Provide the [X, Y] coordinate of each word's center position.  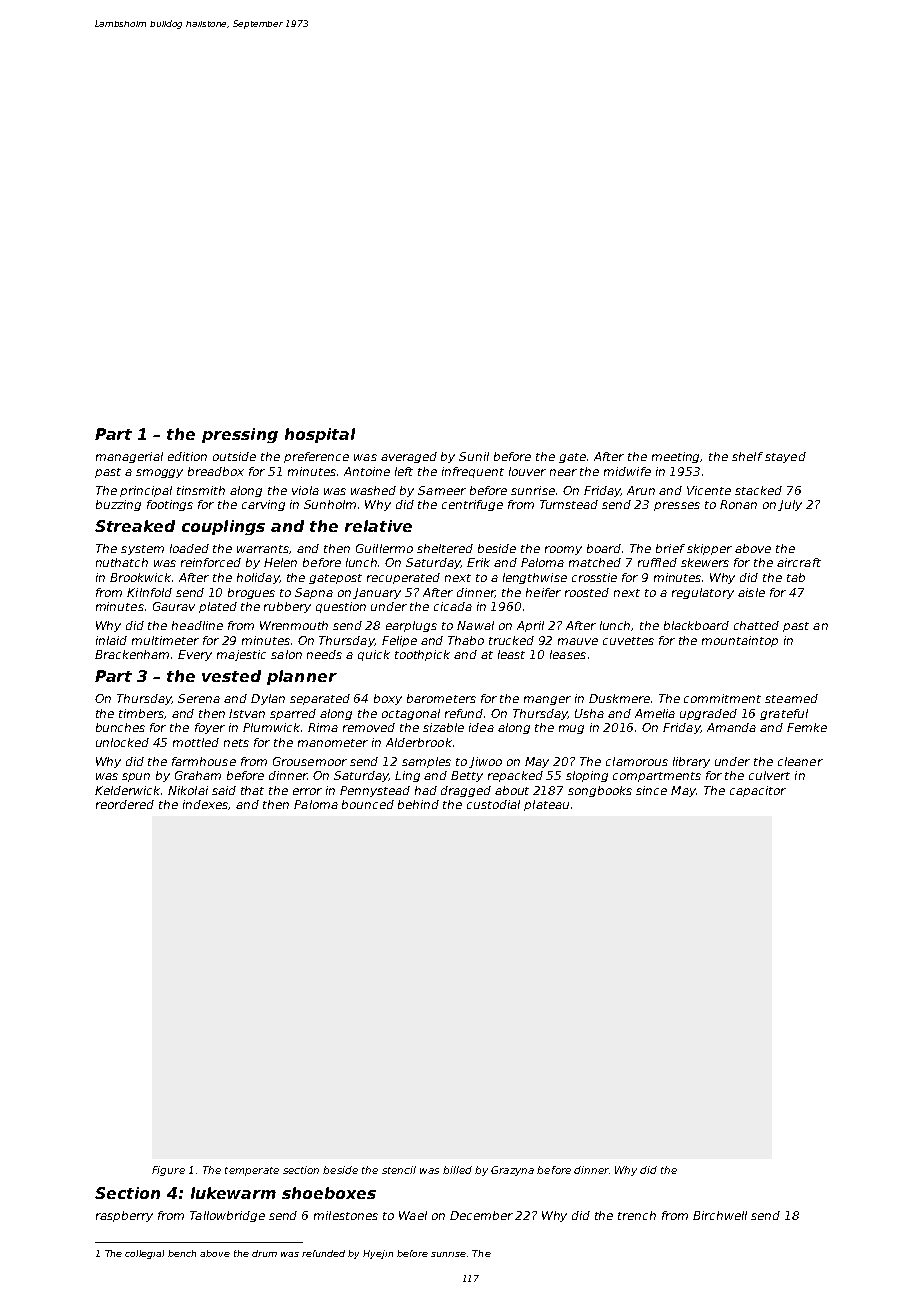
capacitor [758, 791]
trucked [511, 640]
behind [418, 804]
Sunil [474, 456]
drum [264, 1253]
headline [197, 625]
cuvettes [628, 641]
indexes [206, 805]
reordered [125, 804]
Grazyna [512, 1171]
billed [457, 1170]
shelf [747, 456]
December [481, 1215]
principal [146, 491]
